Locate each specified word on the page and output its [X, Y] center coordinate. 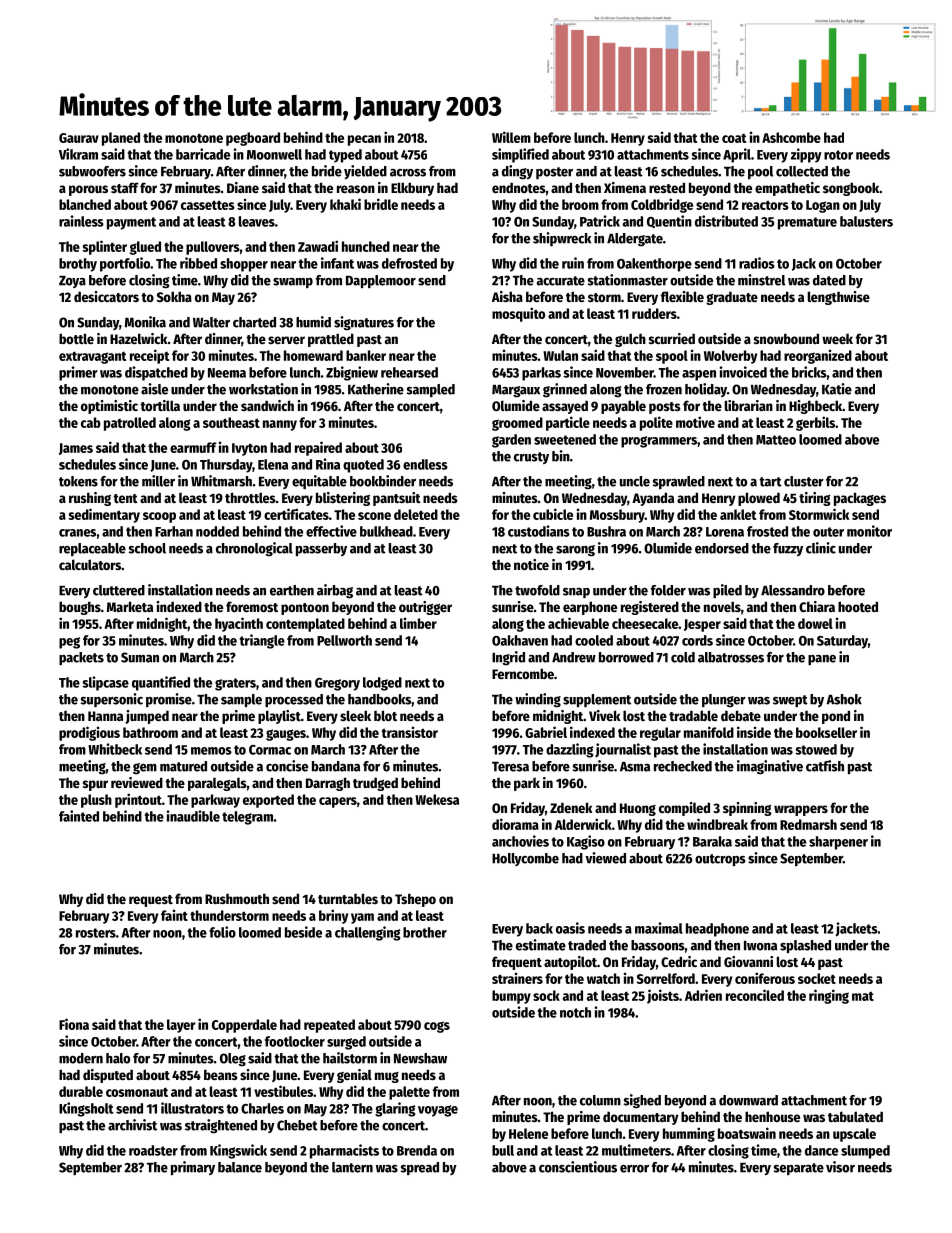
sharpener [838, 843]
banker [366, 355]
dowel [815, 623]
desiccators [106, 296]
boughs [80, 608]
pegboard [253, 139]
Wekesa [437, 799]
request [151, 901]
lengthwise [839, 298]
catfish [825, 766]
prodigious [89, 733]
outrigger [425, 608]
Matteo [776, 440]
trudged [375, 784]
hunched [366, 246]
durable [81, 1091]
